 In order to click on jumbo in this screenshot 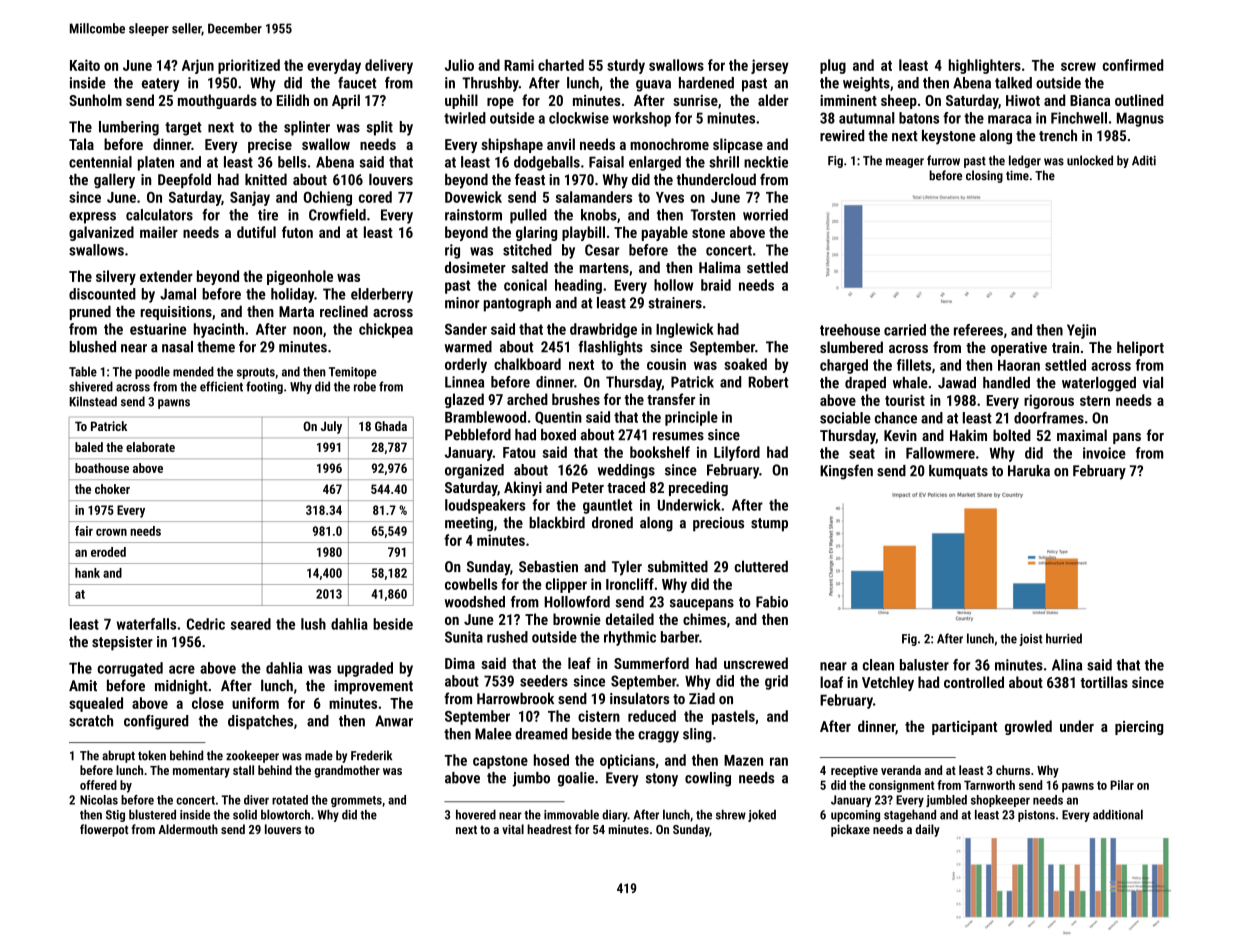, I will do `click(531, 779)`.
